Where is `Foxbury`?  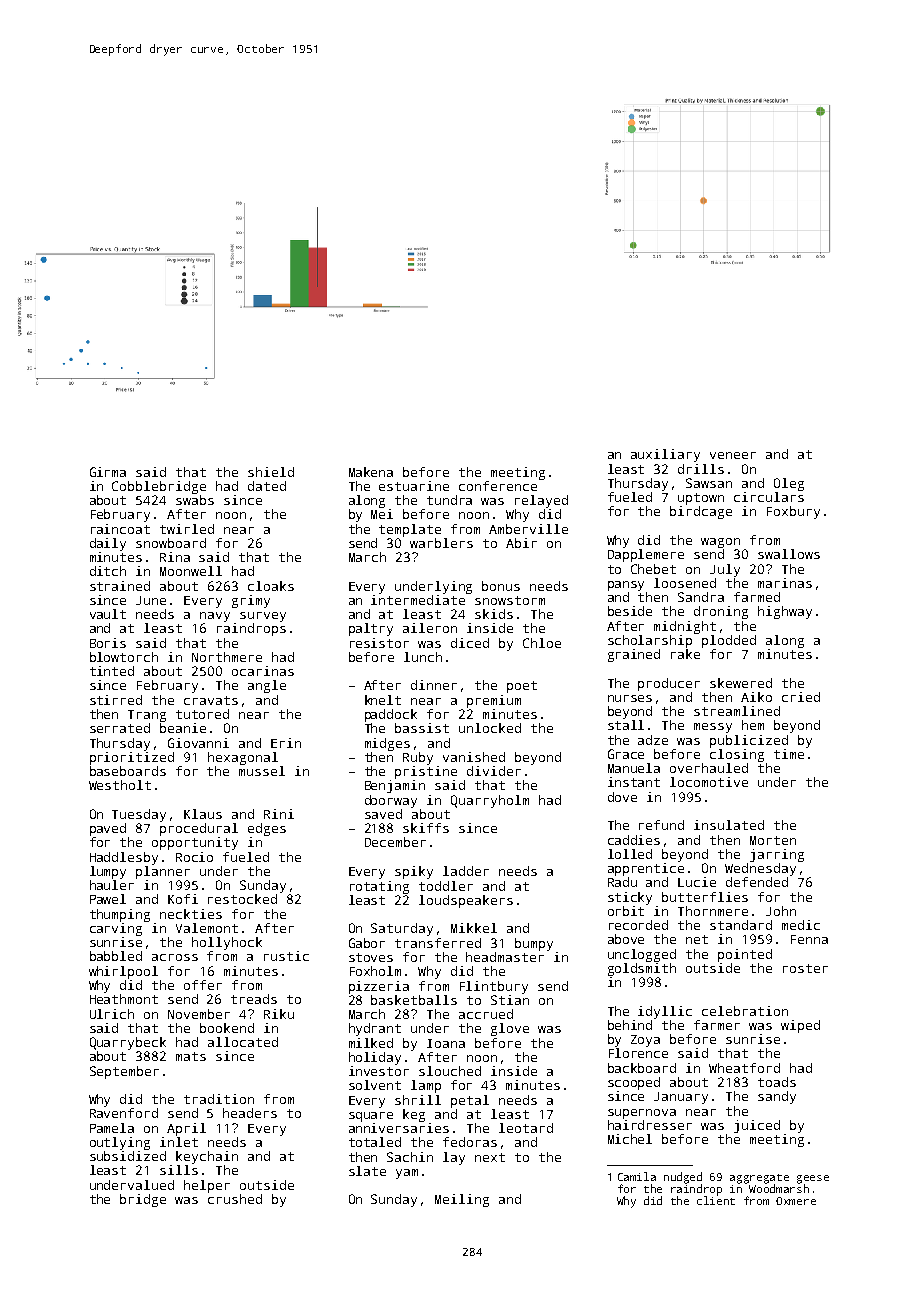 Foxbury is located at coordinates (793, 512).
